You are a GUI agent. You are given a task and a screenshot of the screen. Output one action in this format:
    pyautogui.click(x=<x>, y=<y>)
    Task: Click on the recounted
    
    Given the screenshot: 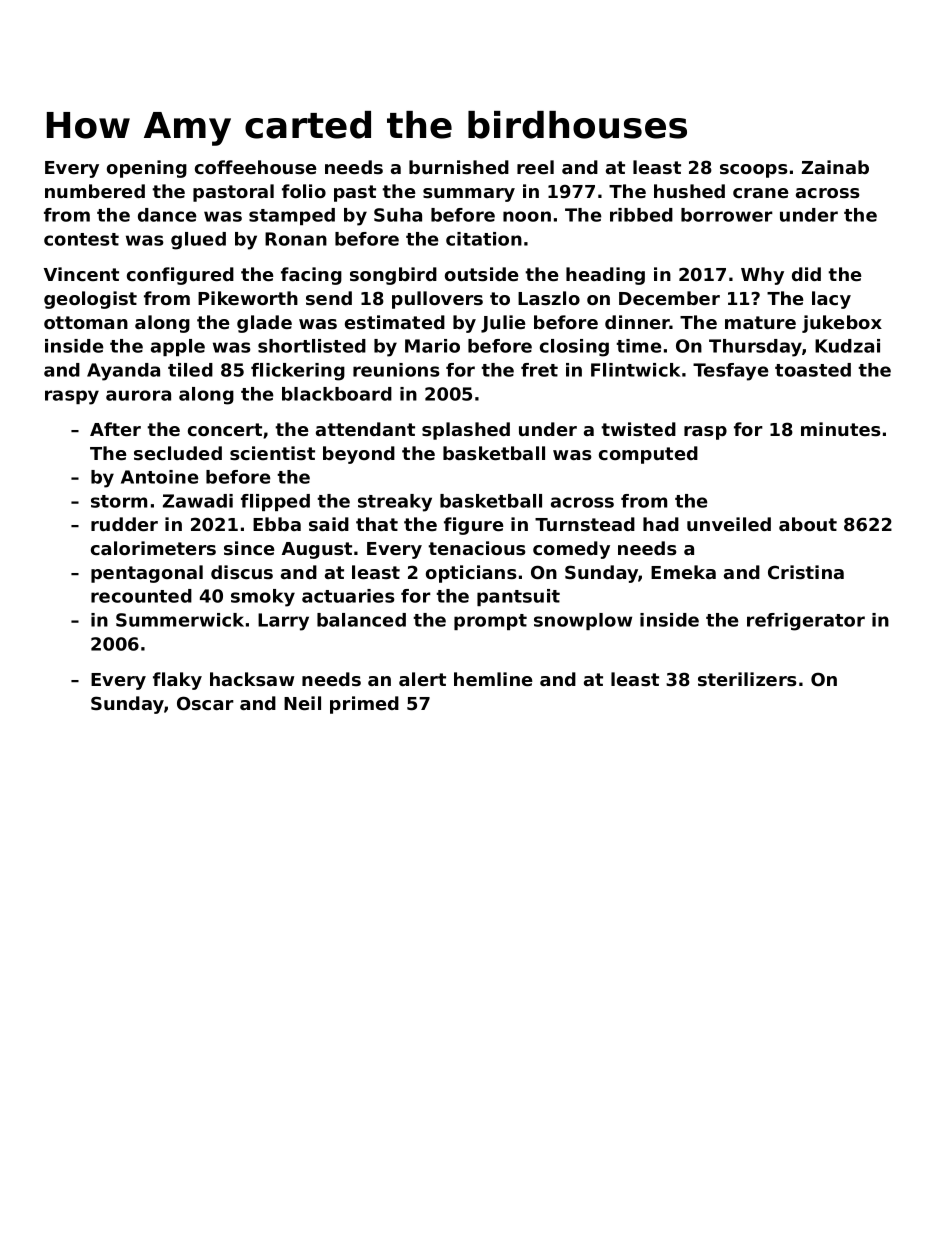 What is the action you would take?
    pyautogui.click(x=141, y=596)
